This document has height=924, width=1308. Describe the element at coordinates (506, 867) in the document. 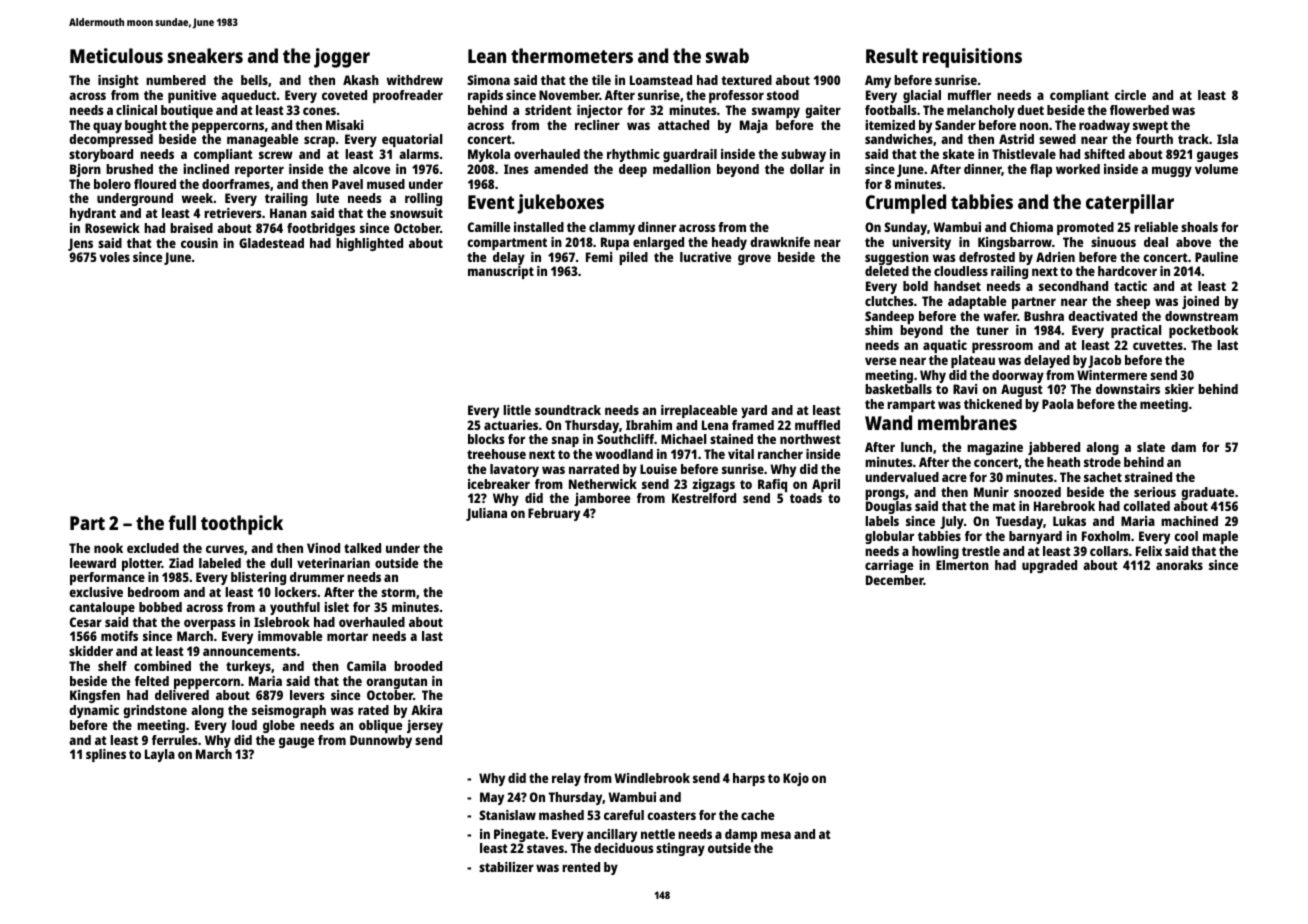

I see `stabilizer` at that location.
